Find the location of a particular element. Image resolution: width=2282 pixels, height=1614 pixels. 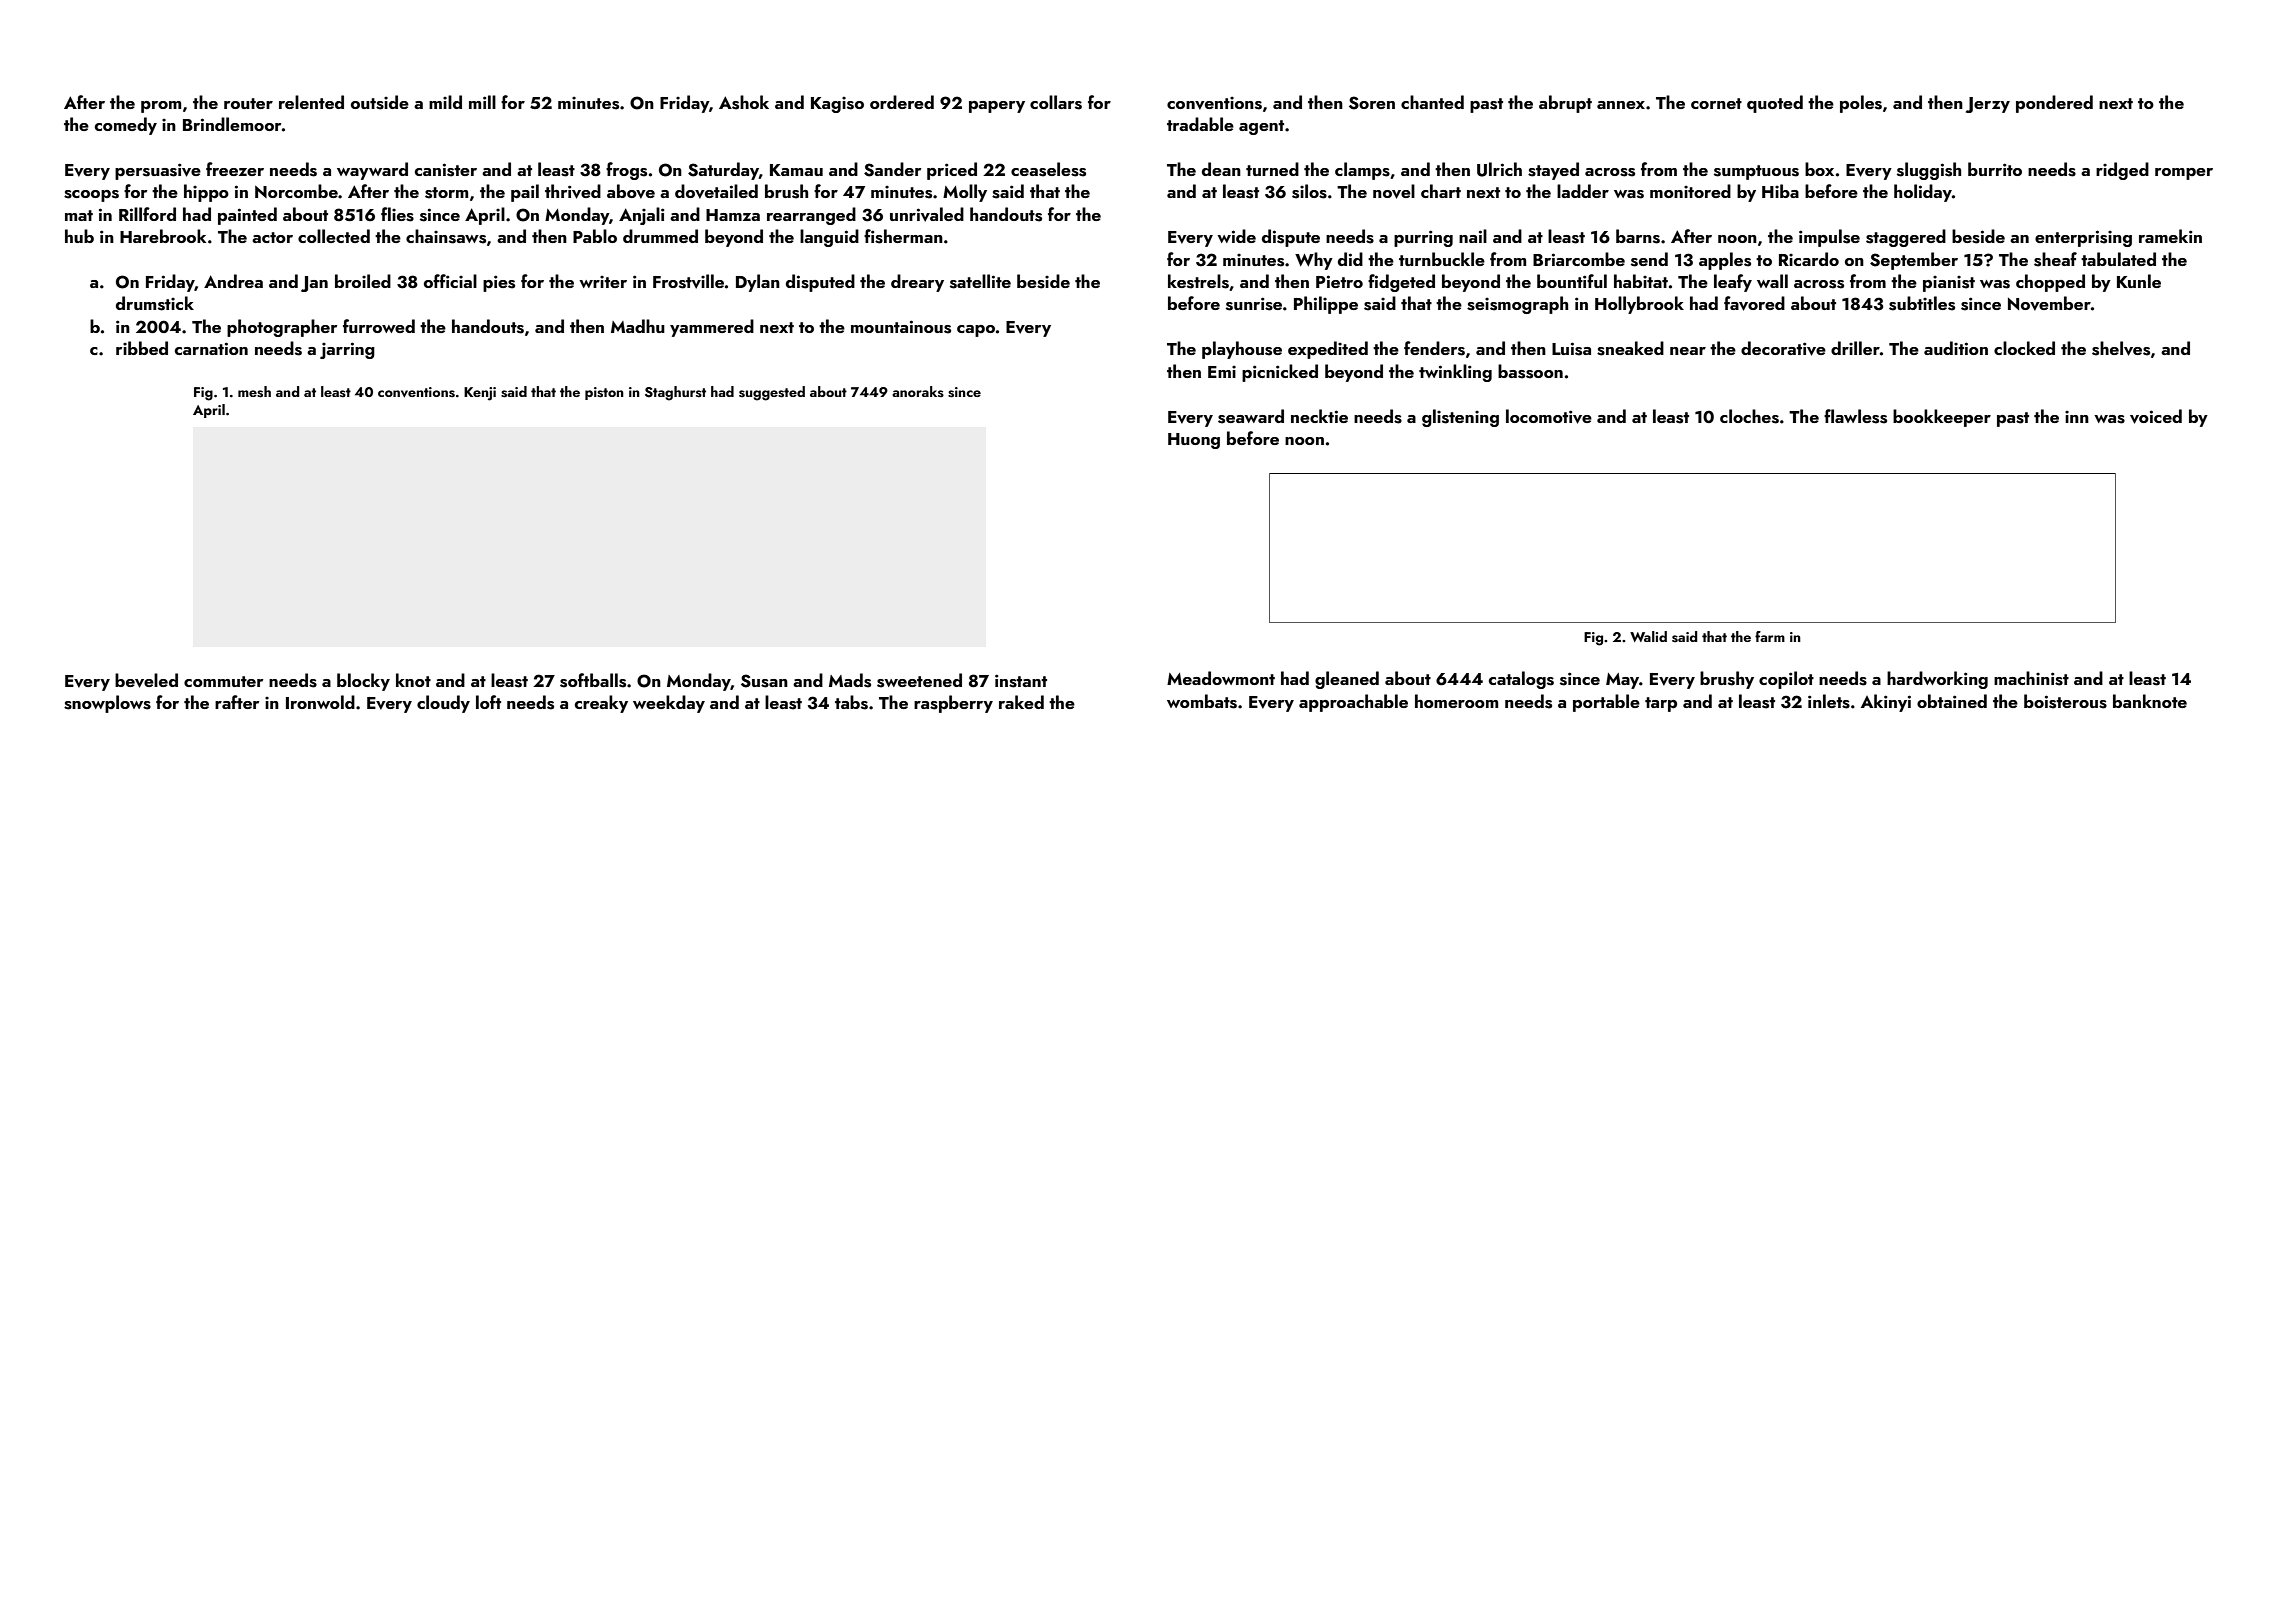

scoops is located at coordinates (91, 196).
